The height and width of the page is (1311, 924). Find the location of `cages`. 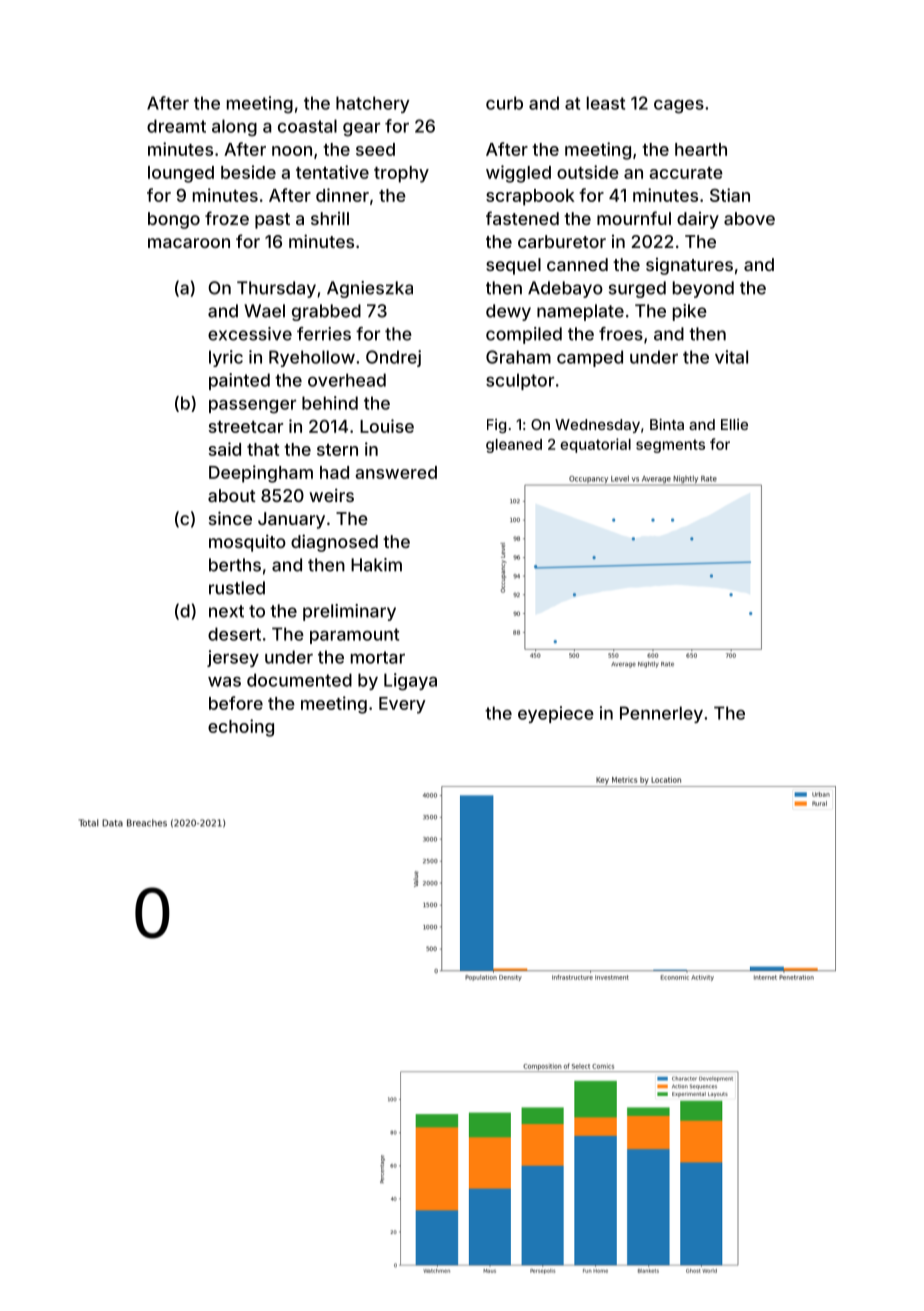

cages is located at coordinates (679, 107).
